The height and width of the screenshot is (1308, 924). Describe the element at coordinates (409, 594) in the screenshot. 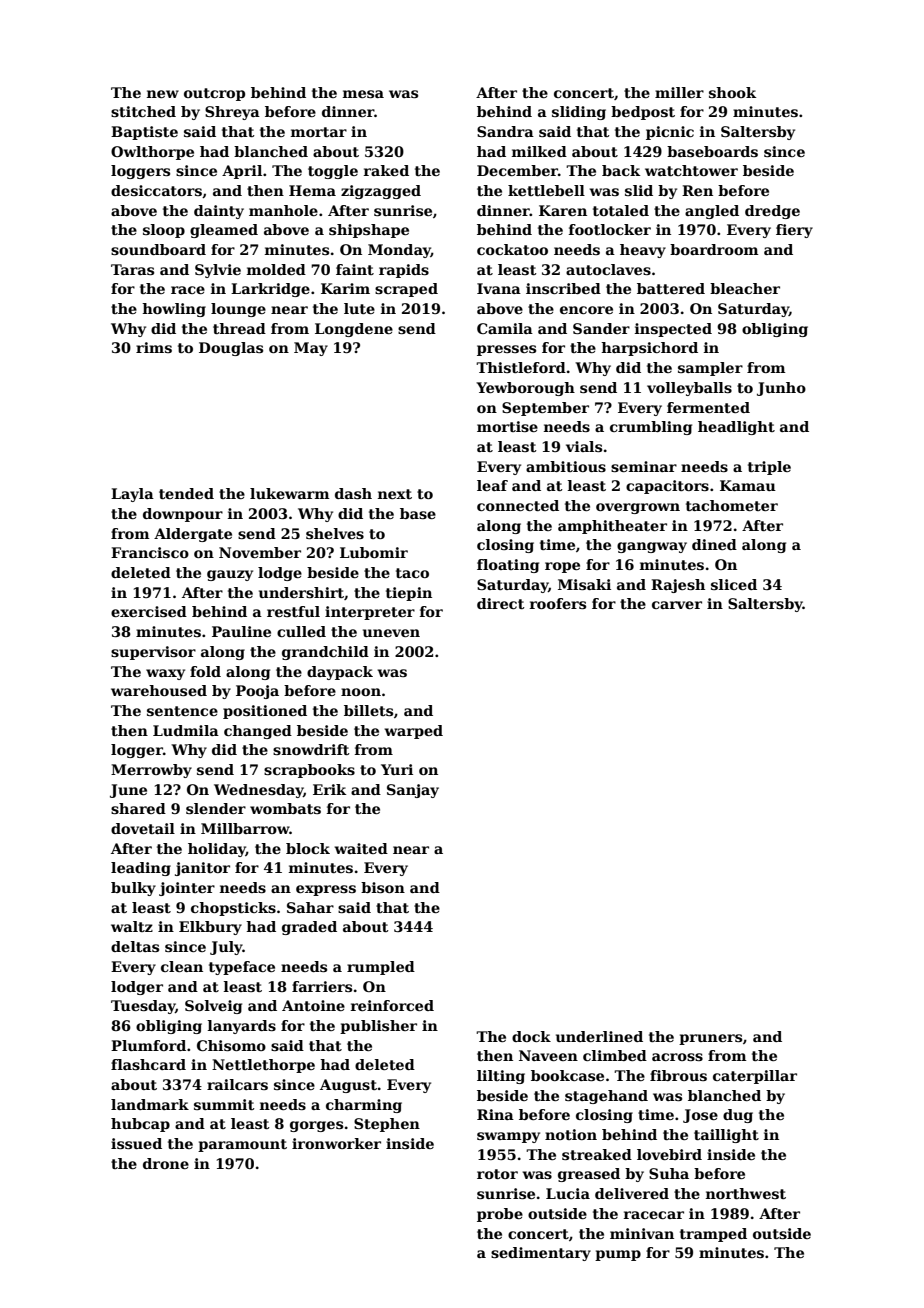

I see `tiepin` at that location.
